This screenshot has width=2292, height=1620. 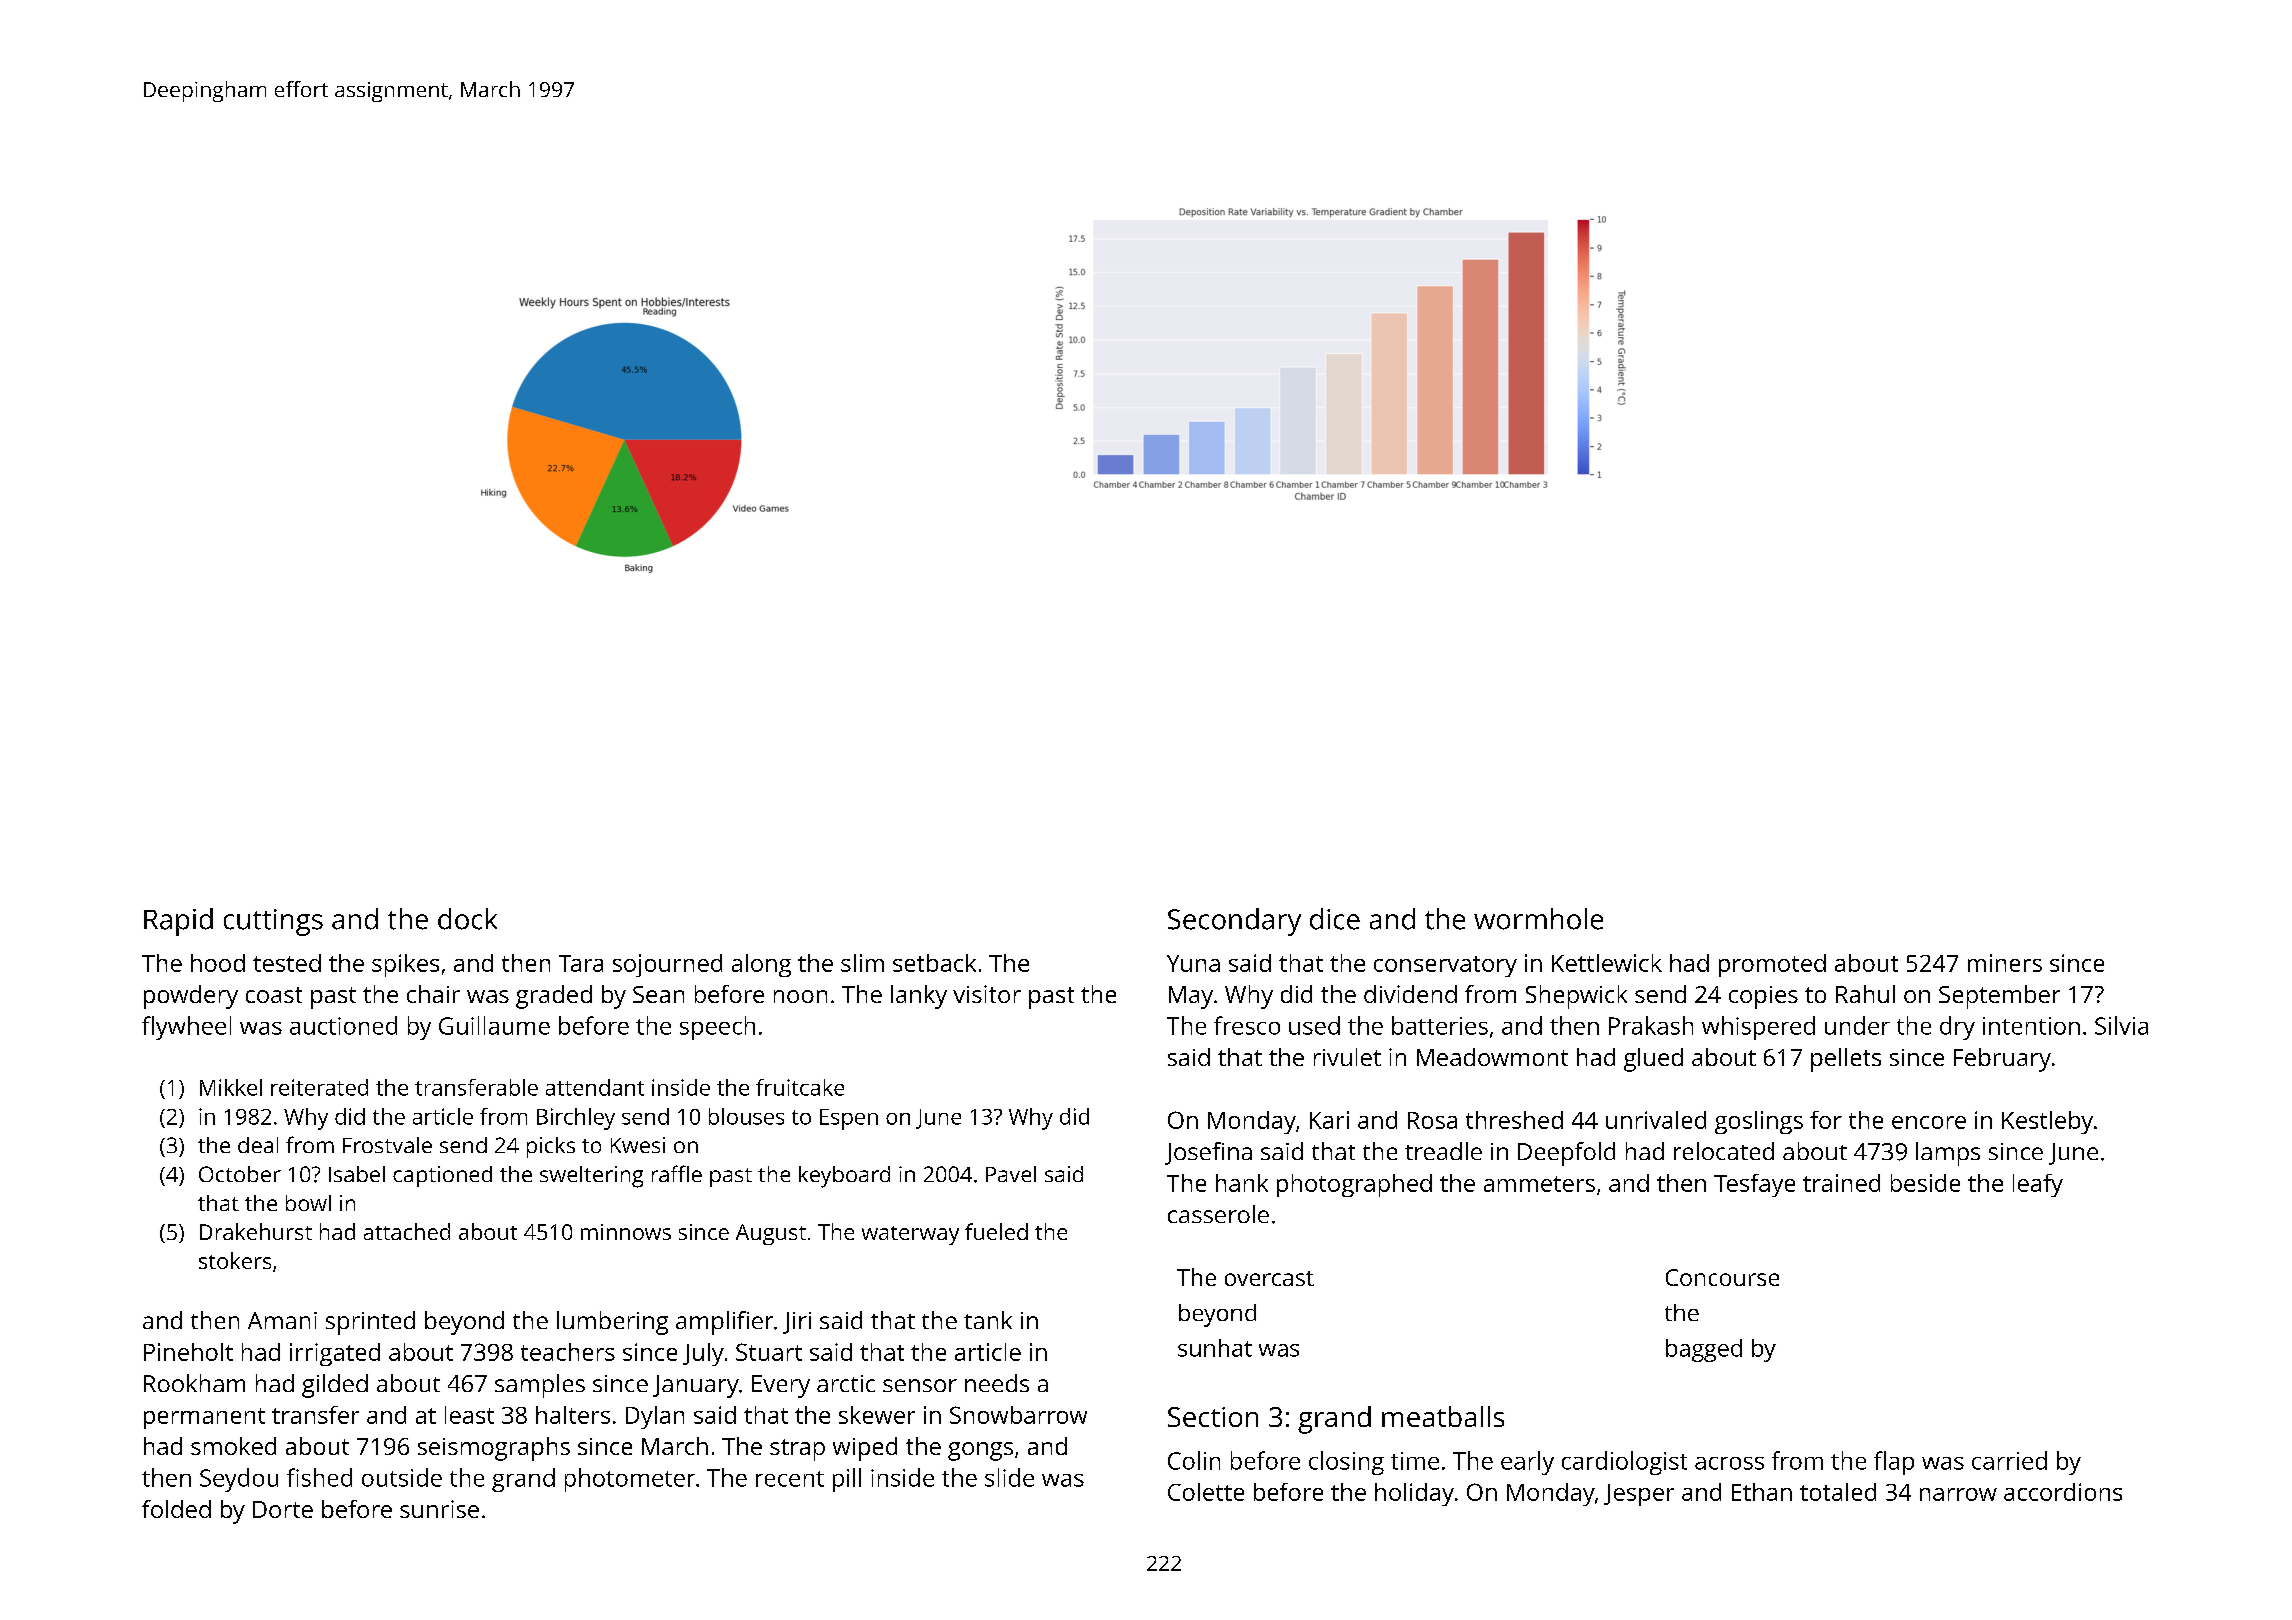 I want to click on sunrise, so click(x=439, y=1509).
